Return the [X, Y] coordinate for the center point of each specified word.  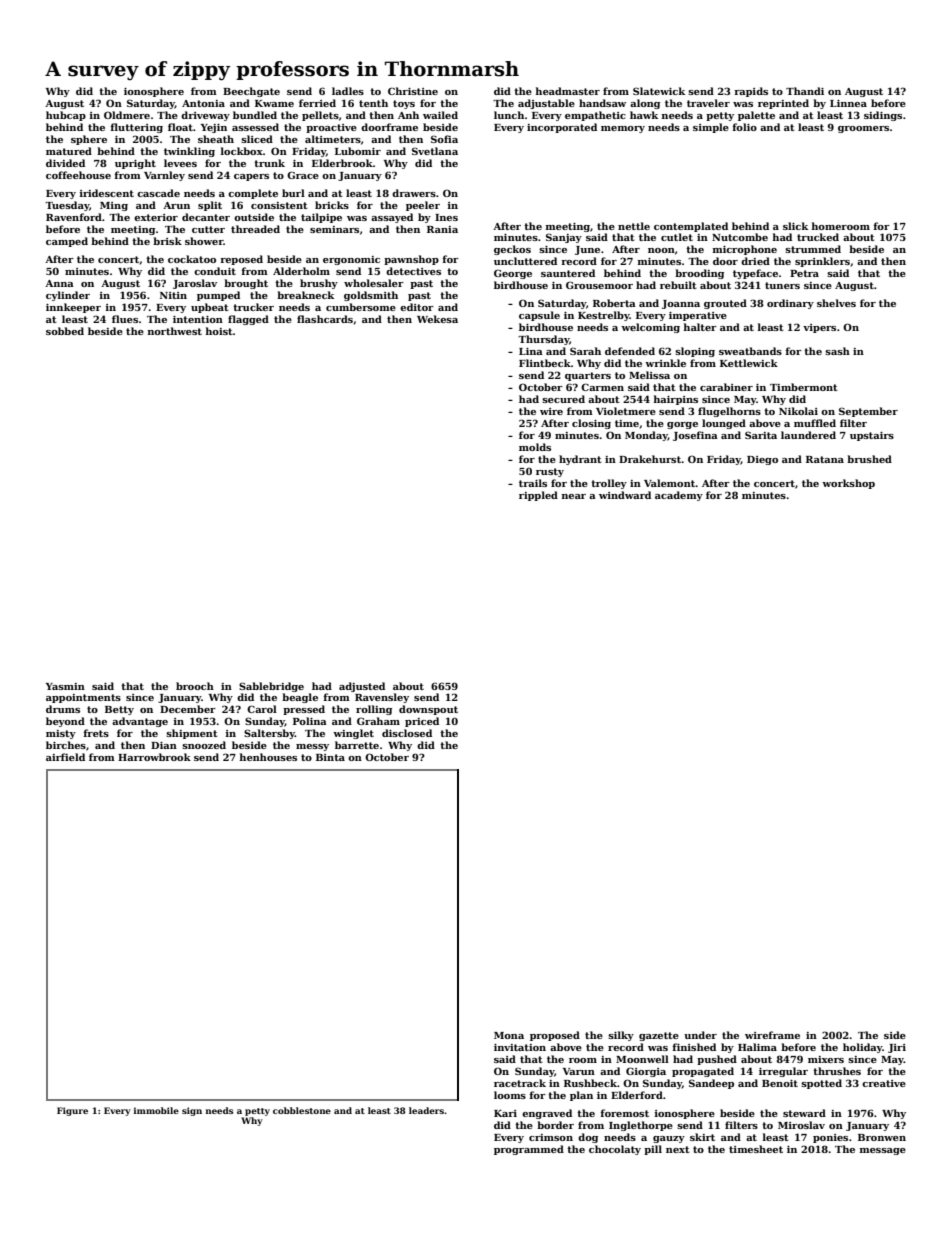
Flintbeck [545, 363]
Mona [509, 1035]
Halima [757, 1047]
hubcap [66, 116]
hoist [219, 331]
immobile [156, 1110]
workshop [848, 484]
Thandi [805, 91]
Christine [413, 91]
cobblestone [302, 1110]
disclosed [407, 733]
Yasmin [65, 686]
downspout [428, 710]
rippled [538, 496]
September [868, 412]
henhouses [268, 757]
